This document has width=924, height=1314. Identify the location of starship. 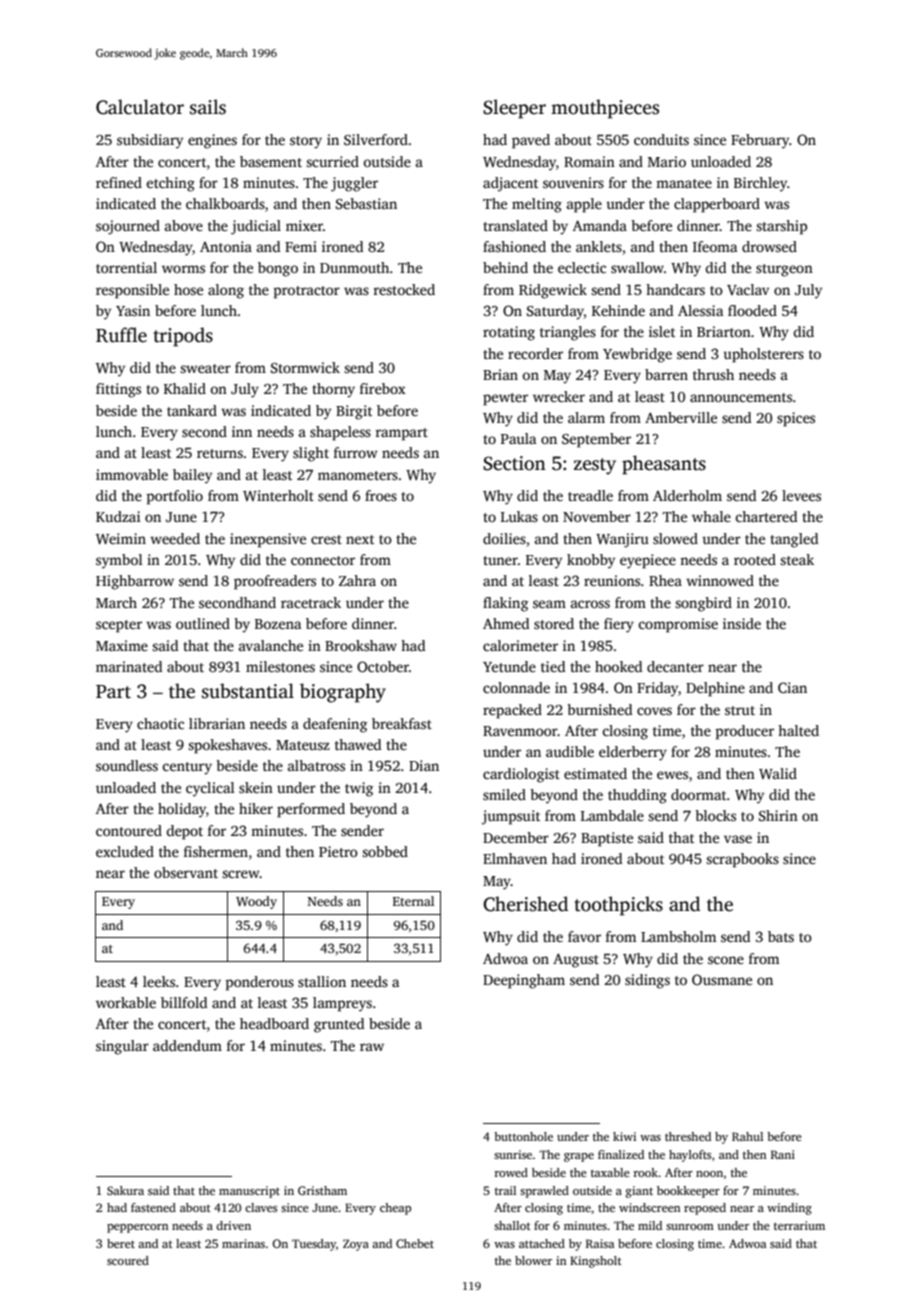
(781, 227).
